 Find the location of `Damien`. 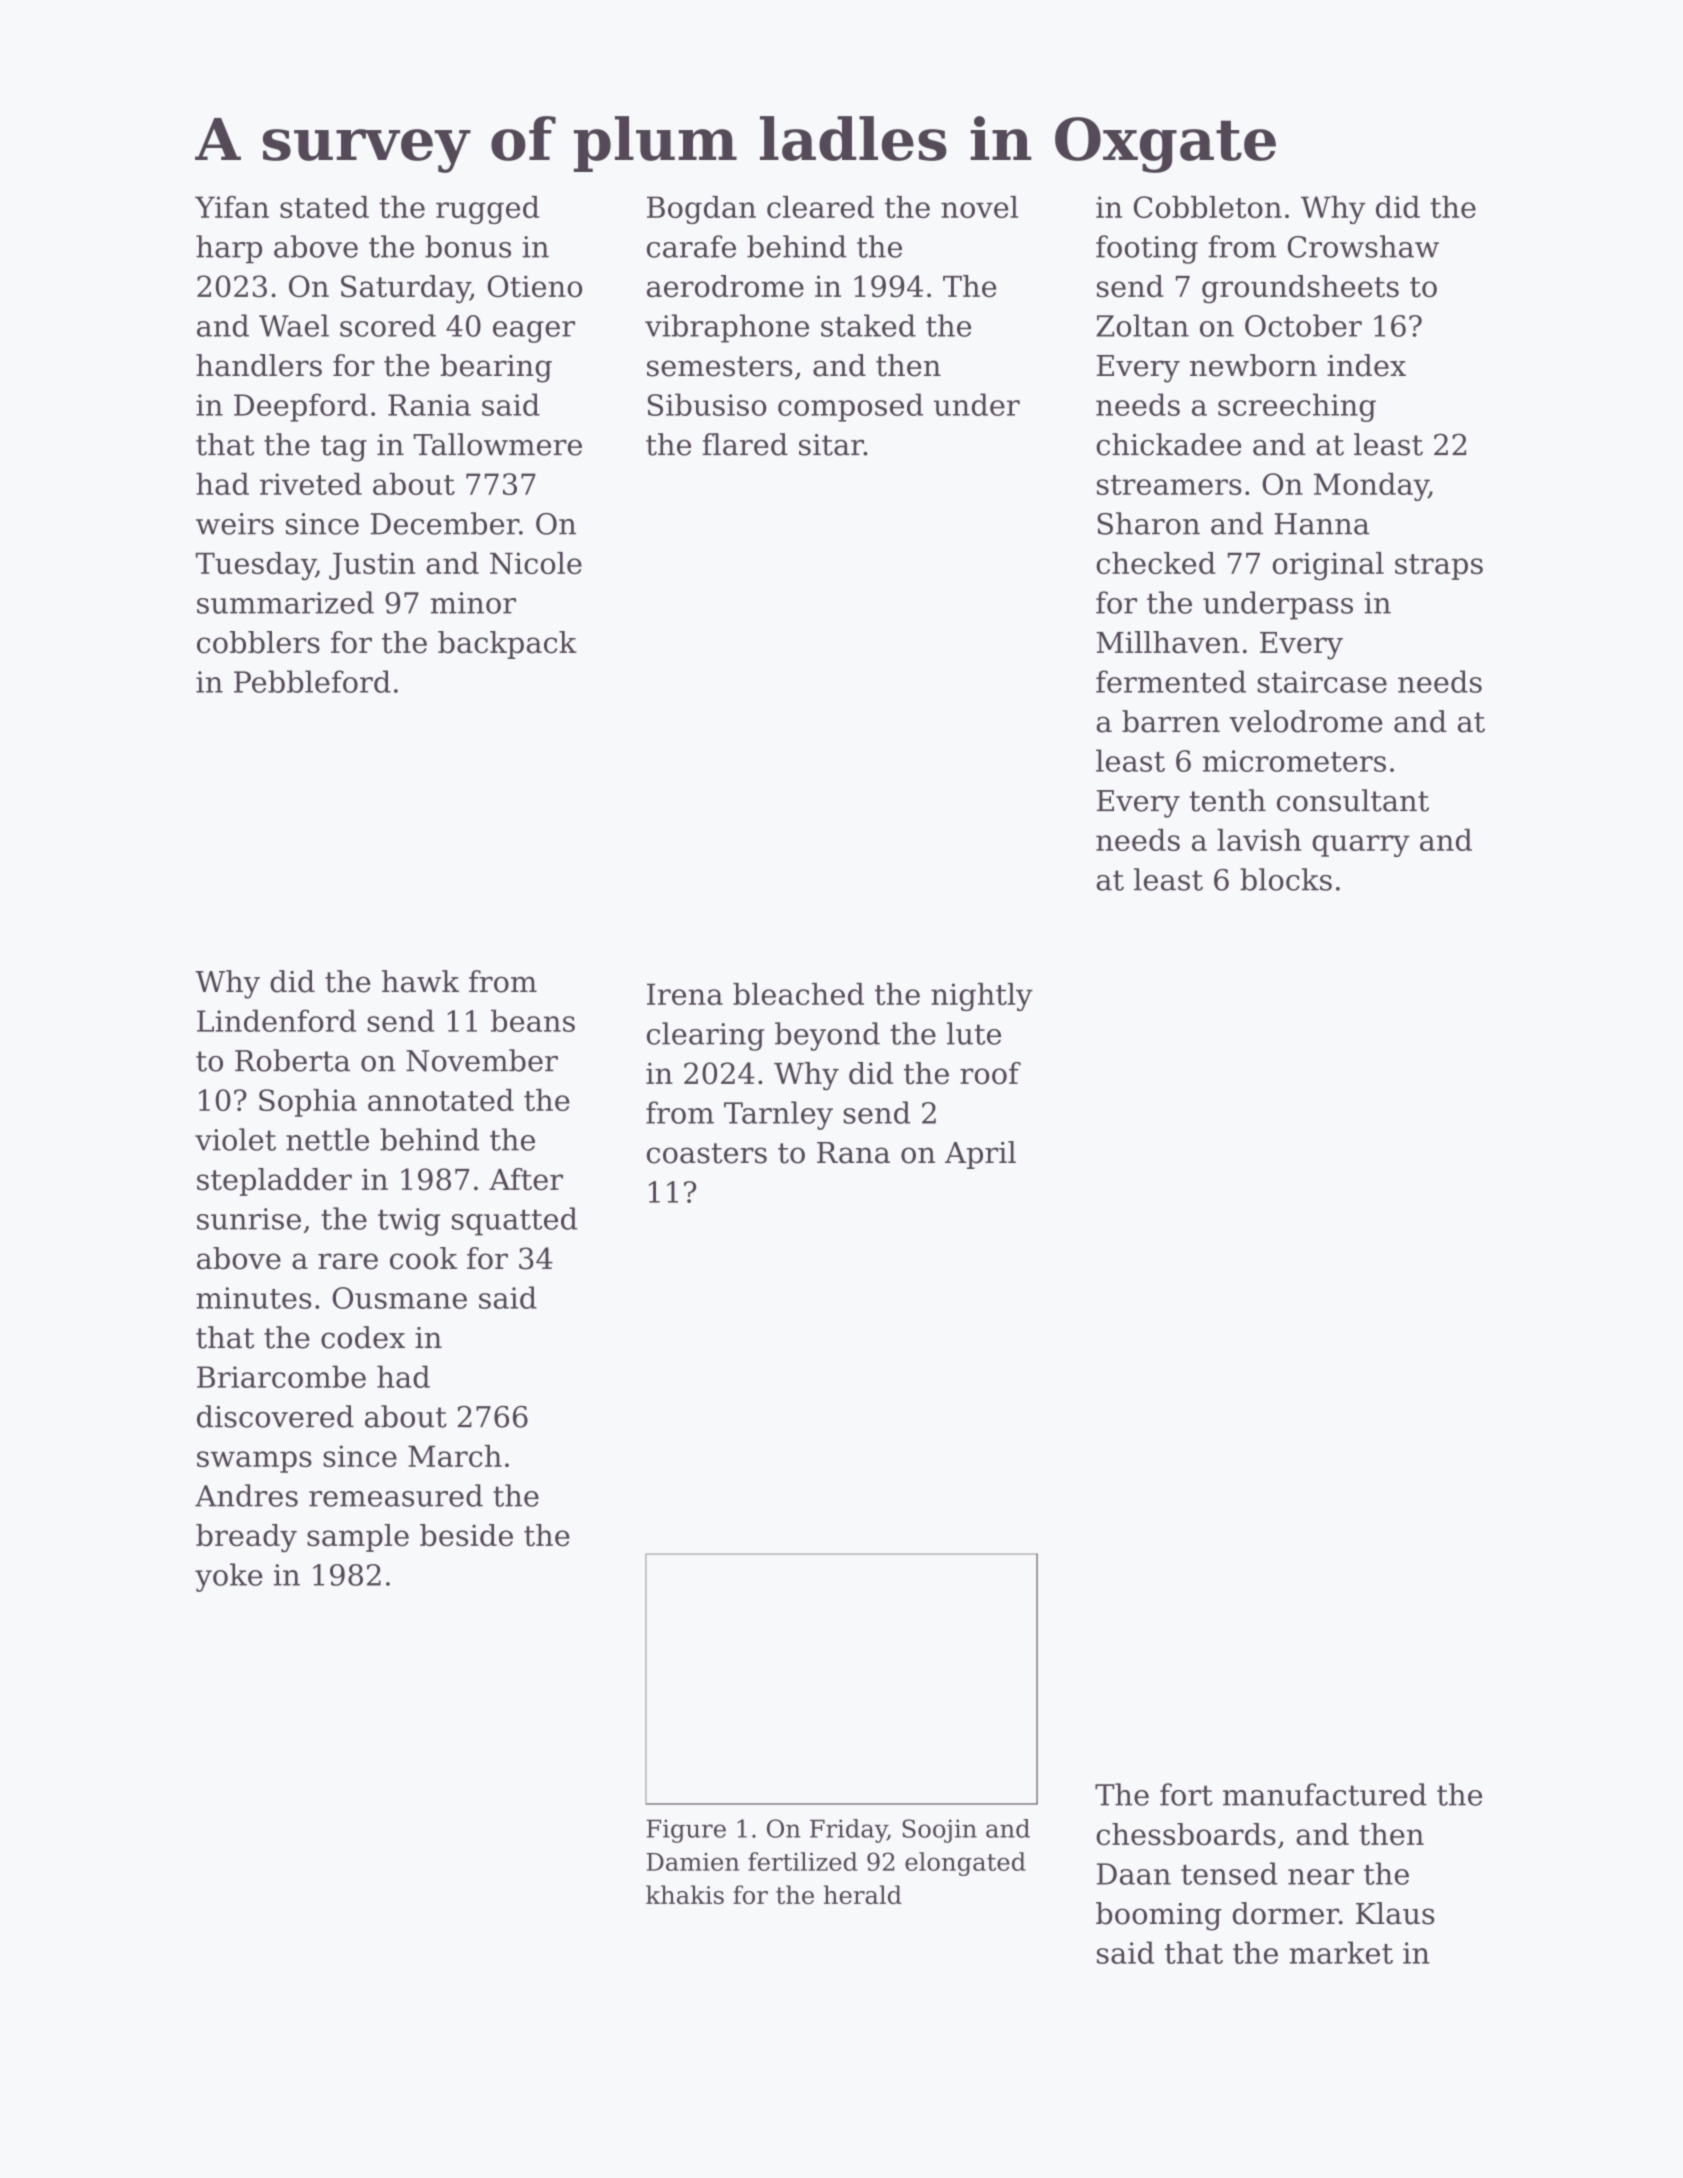

Damien is located at coordinates (693, 1862).
